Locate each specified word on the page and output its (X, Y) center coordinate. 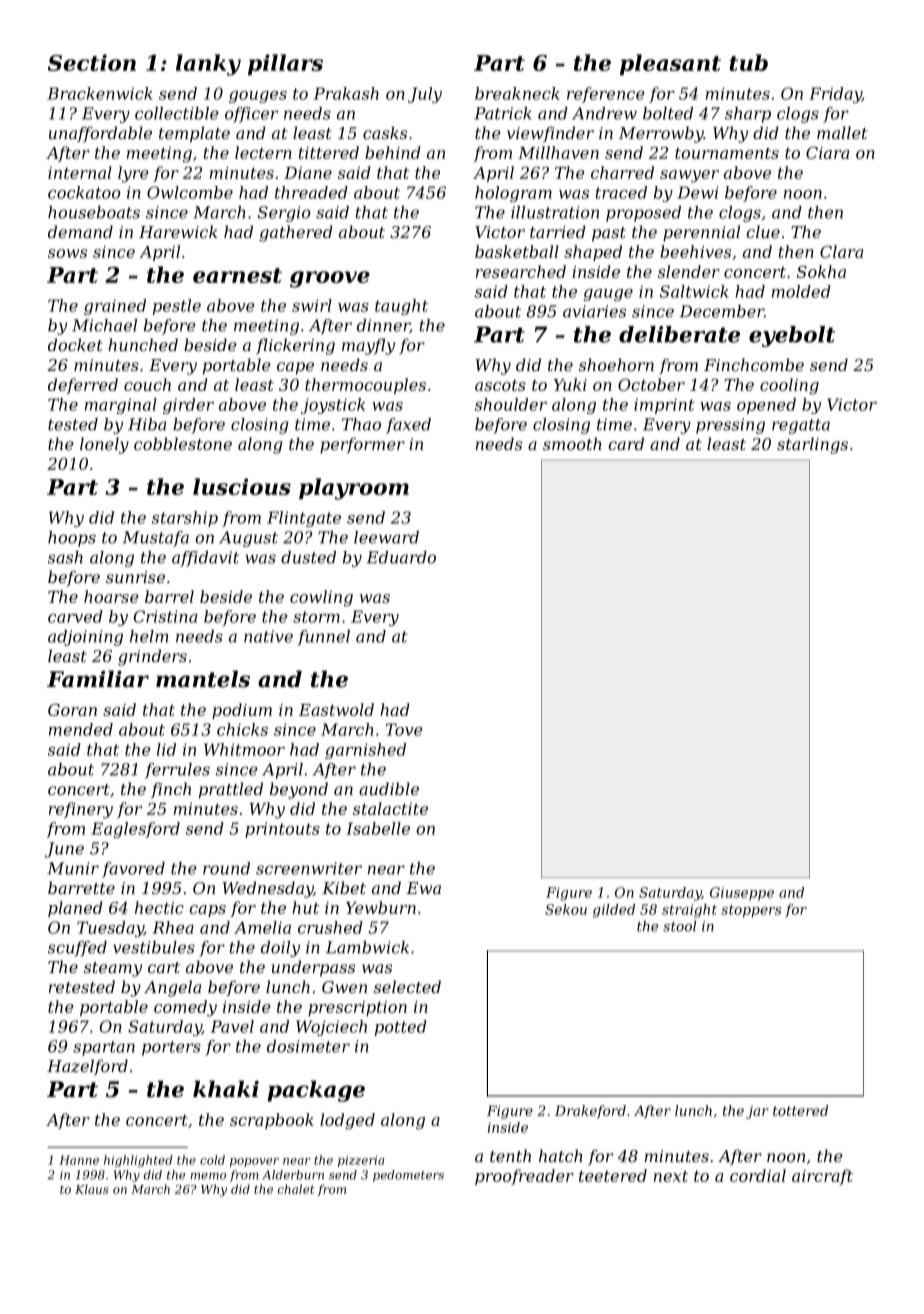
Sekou (566, 909)
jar (757, 1112)
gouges (258, 97)
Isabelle (378, 828)
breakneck (517, 93)
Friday (835, 95)
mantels (203, 679)
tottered (800, 1110)
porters (171, 1048)
